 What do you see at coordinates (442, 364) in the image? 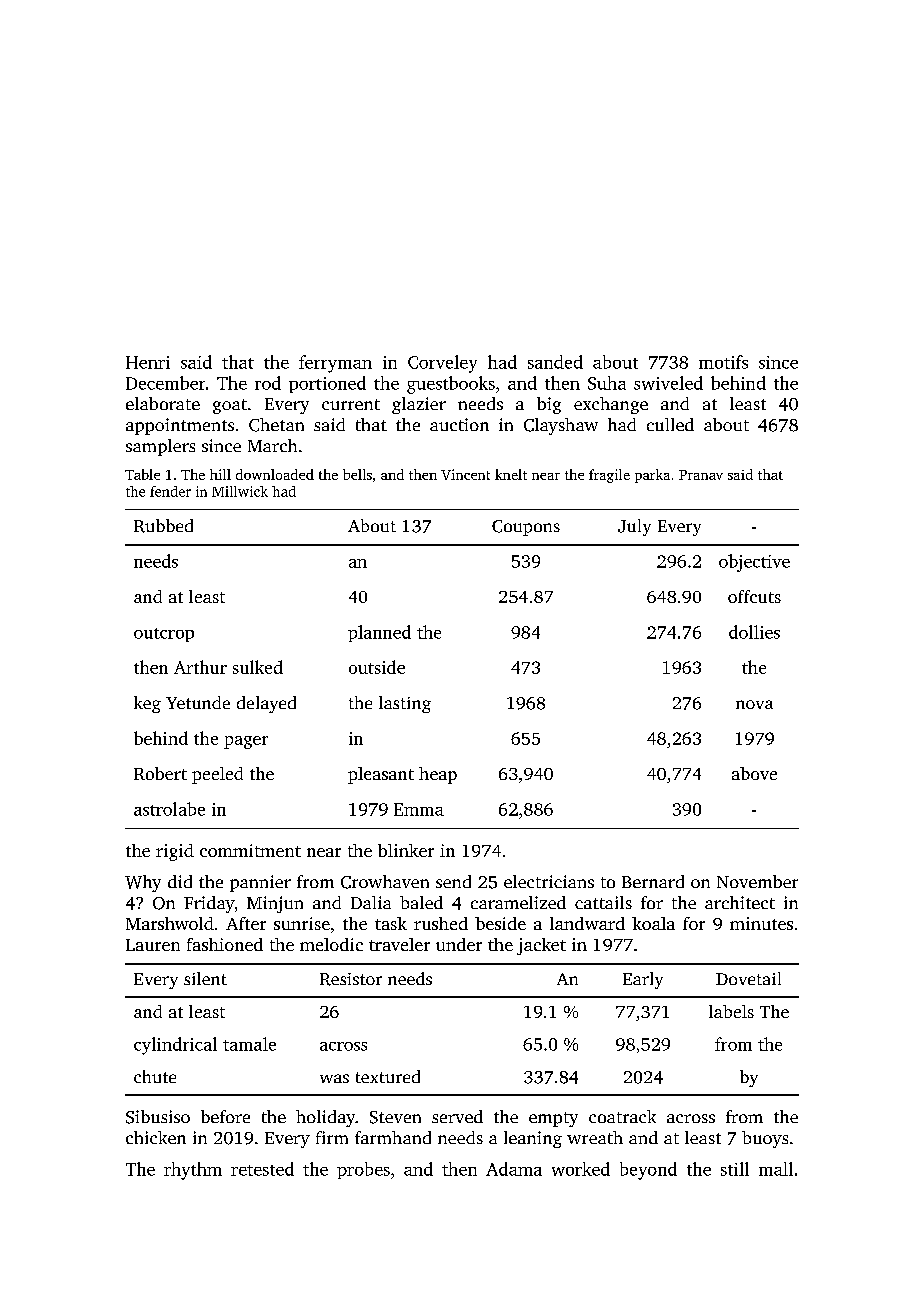
I see `Corveley` at bounding box center [442, 364].
